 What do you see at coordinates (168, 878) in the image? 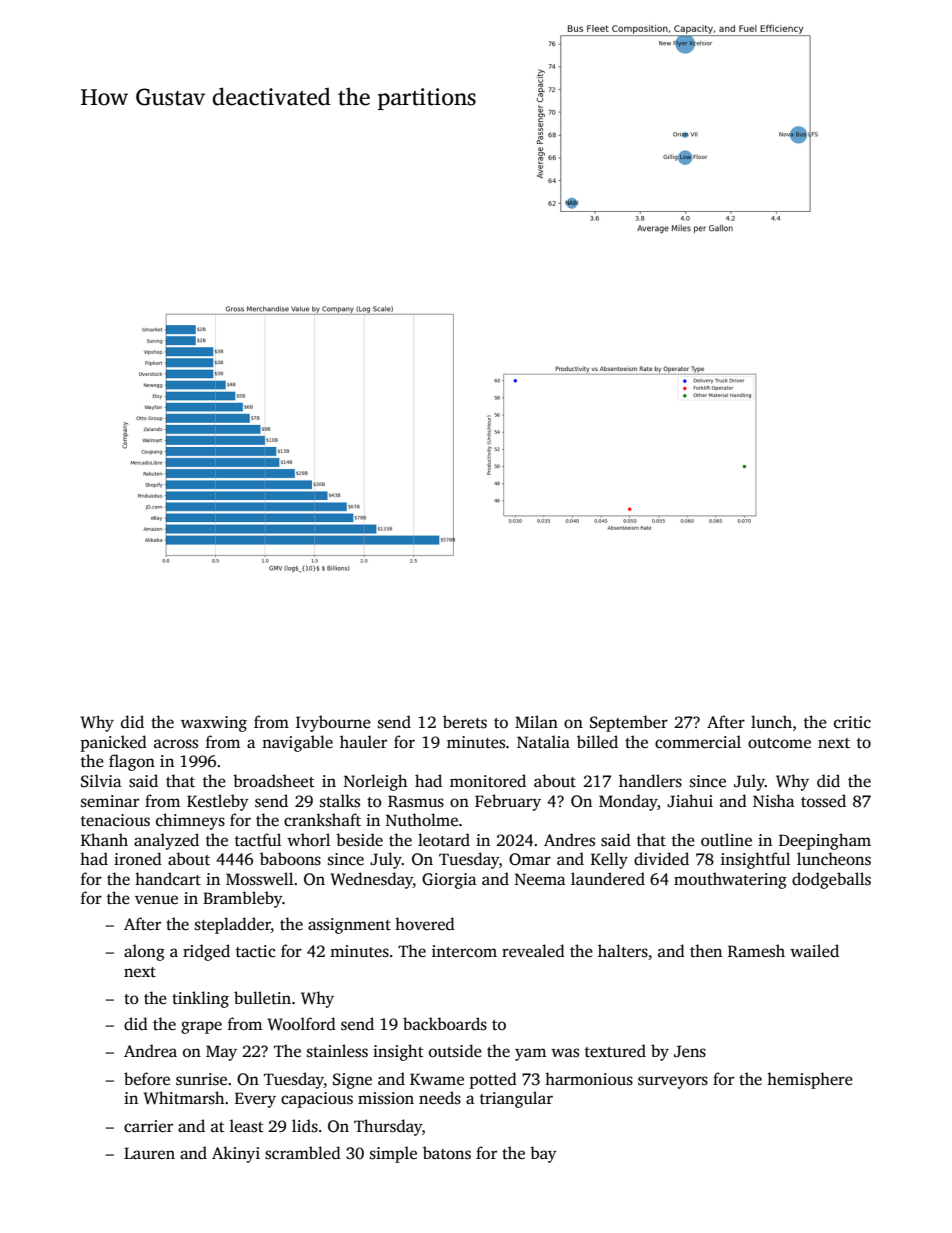
I see `handcart` at bounding box center [168, 878].
